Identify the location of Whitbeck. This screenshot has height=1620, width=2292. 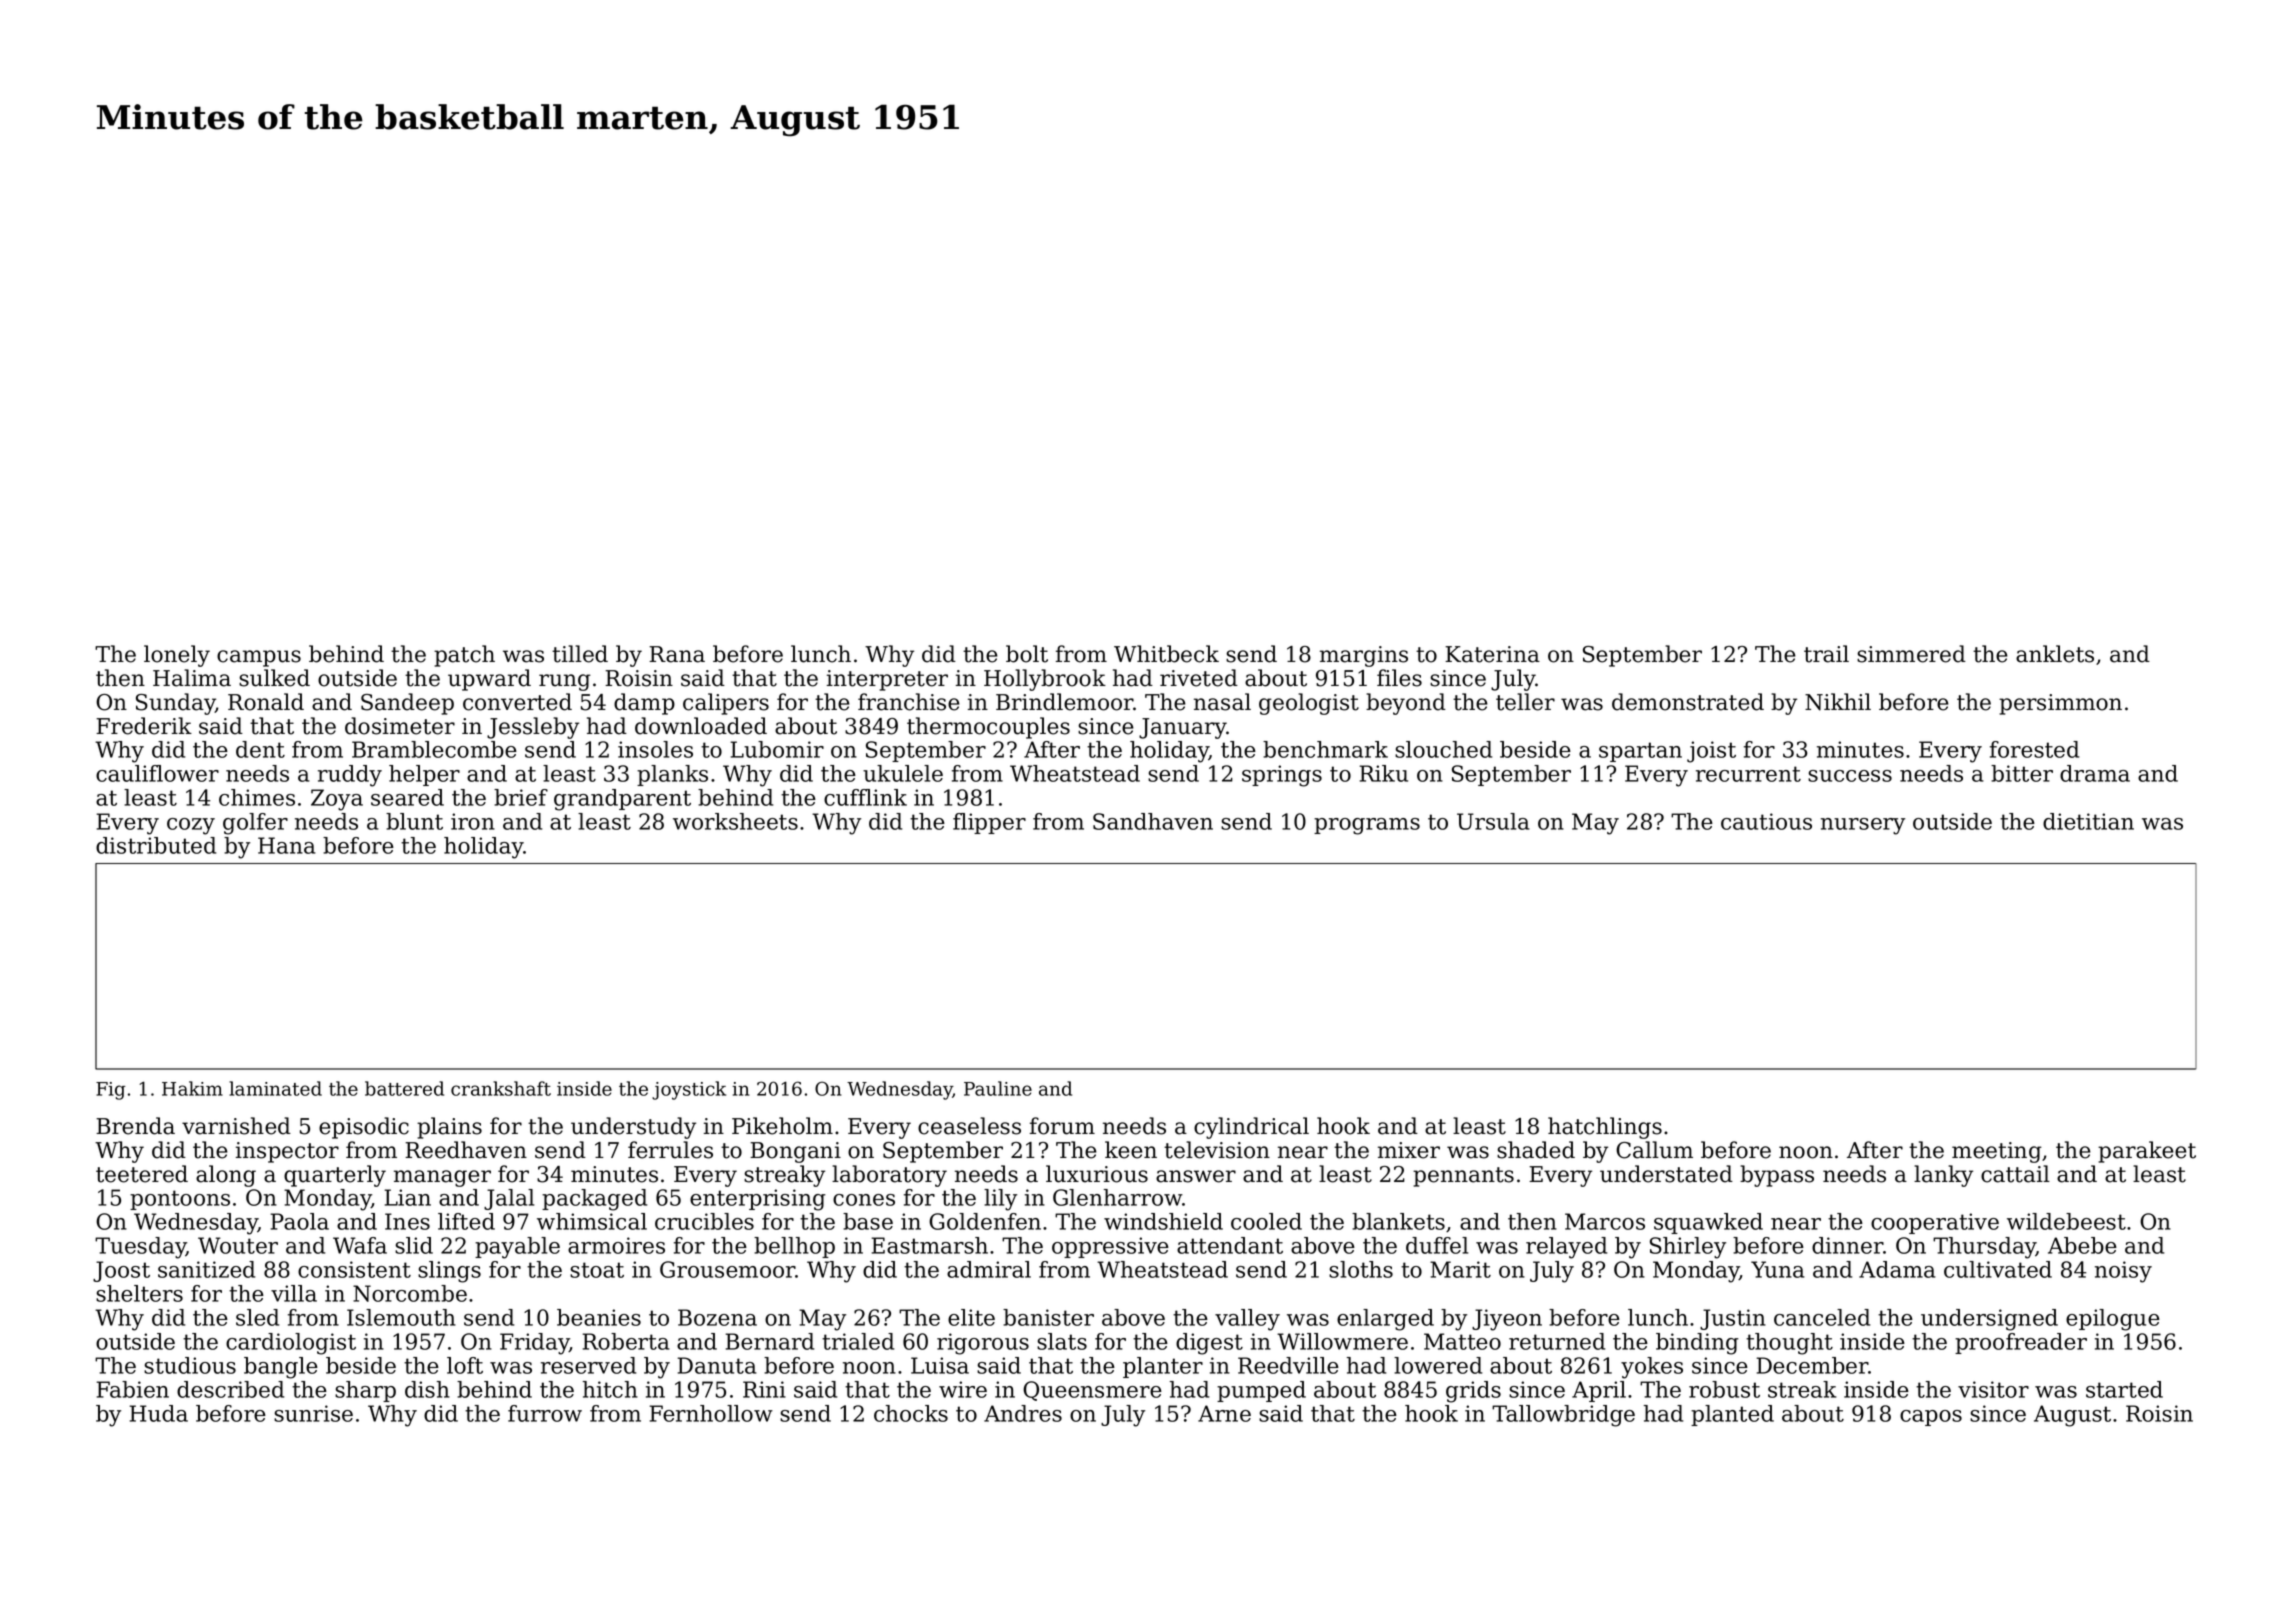
(1166, 654).
